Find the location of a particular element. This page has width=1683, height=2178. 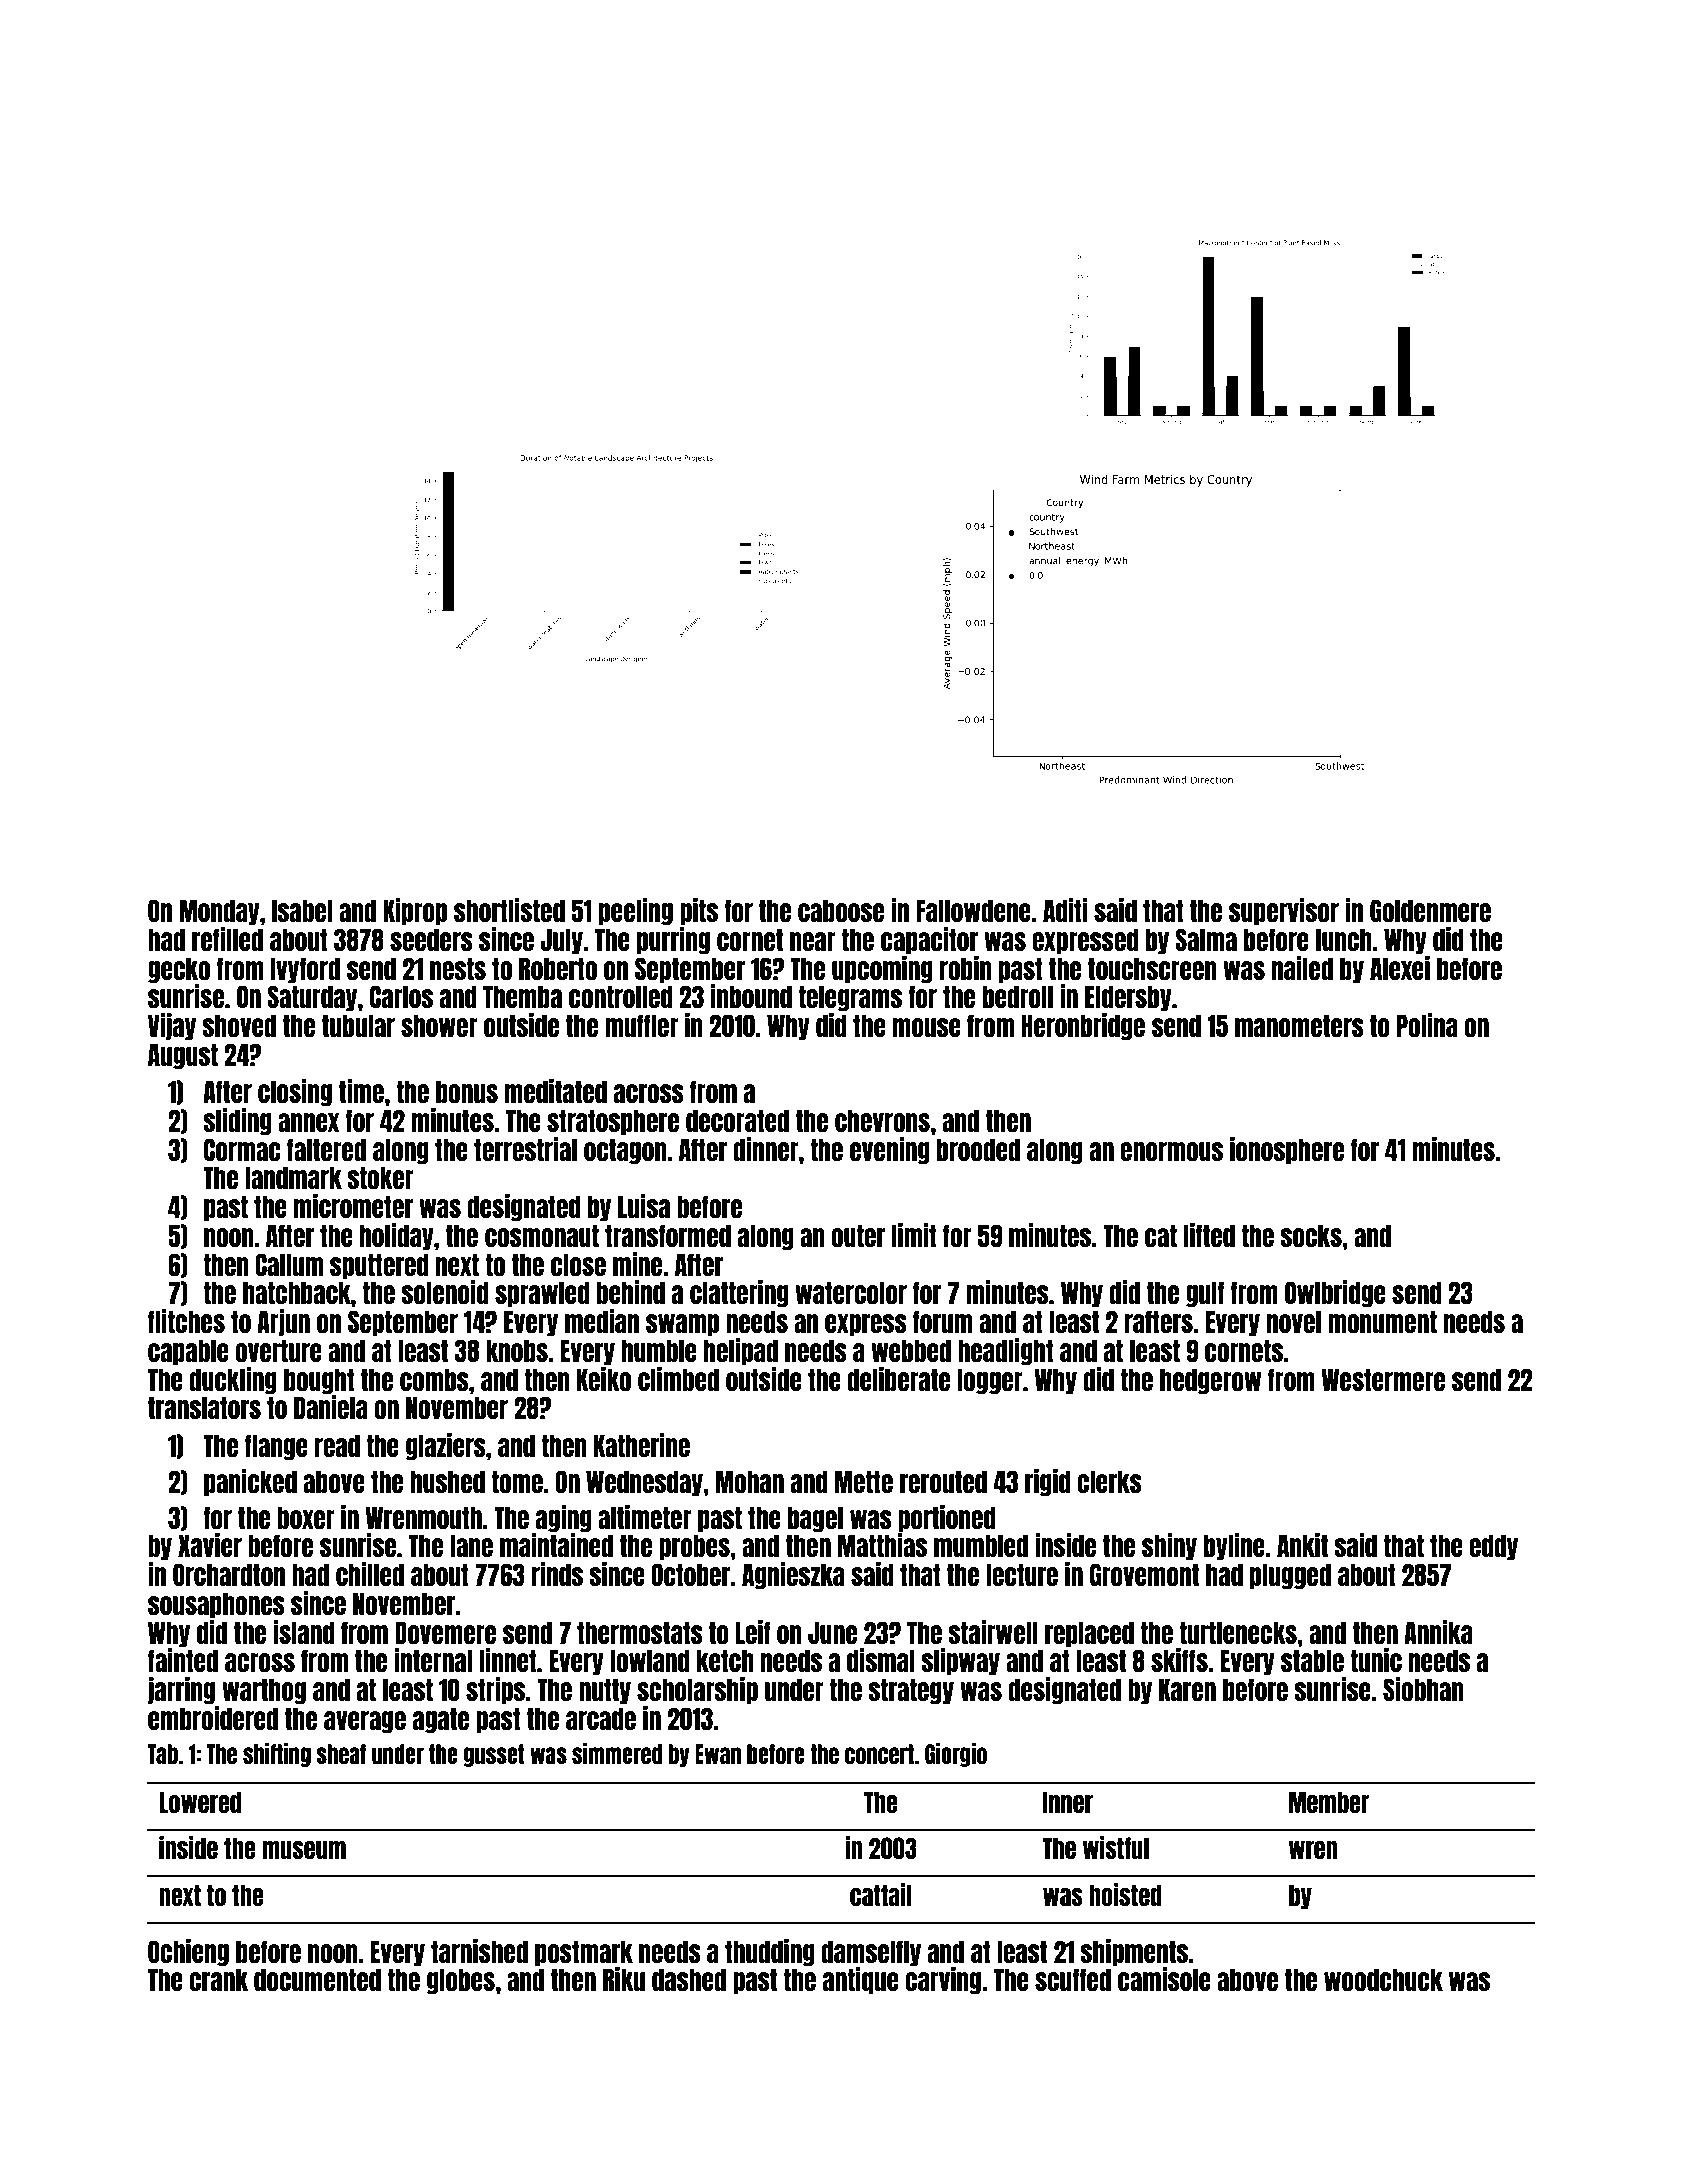

terrestrial is located at coordinates (525, 1149).
